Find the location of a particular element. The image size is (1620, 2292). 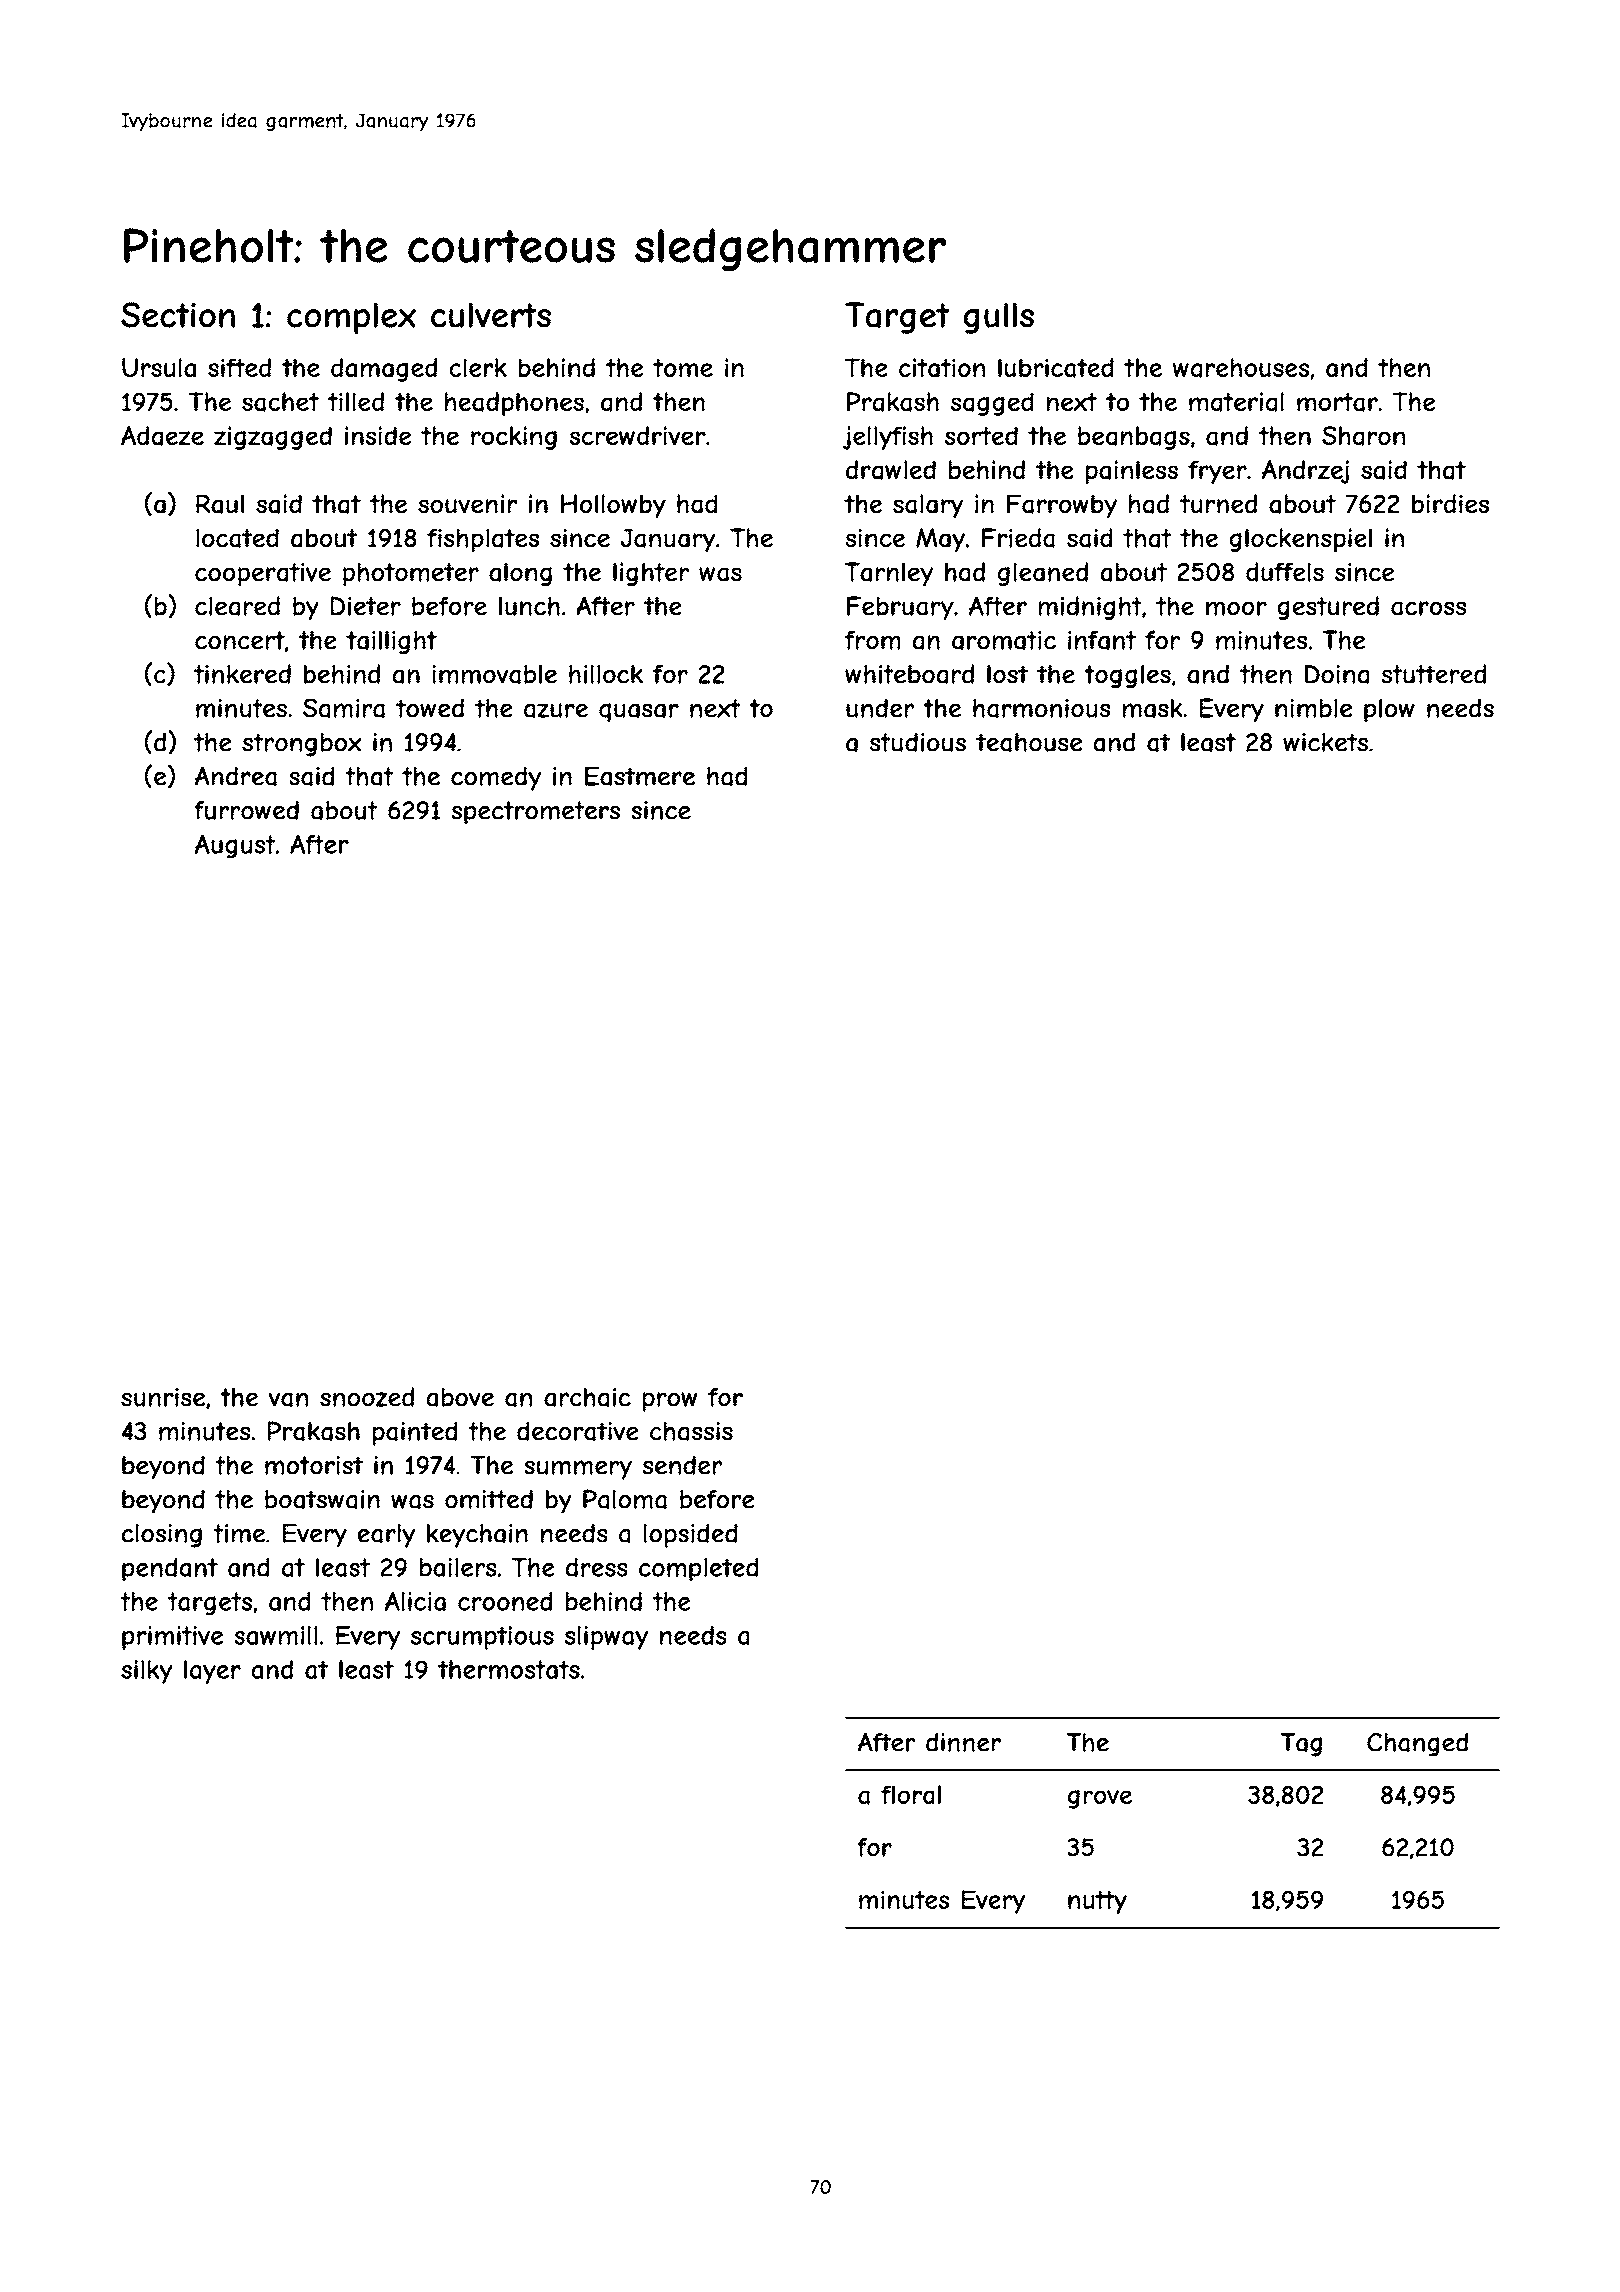

spectrometers is located at coordinates (535, 813).
